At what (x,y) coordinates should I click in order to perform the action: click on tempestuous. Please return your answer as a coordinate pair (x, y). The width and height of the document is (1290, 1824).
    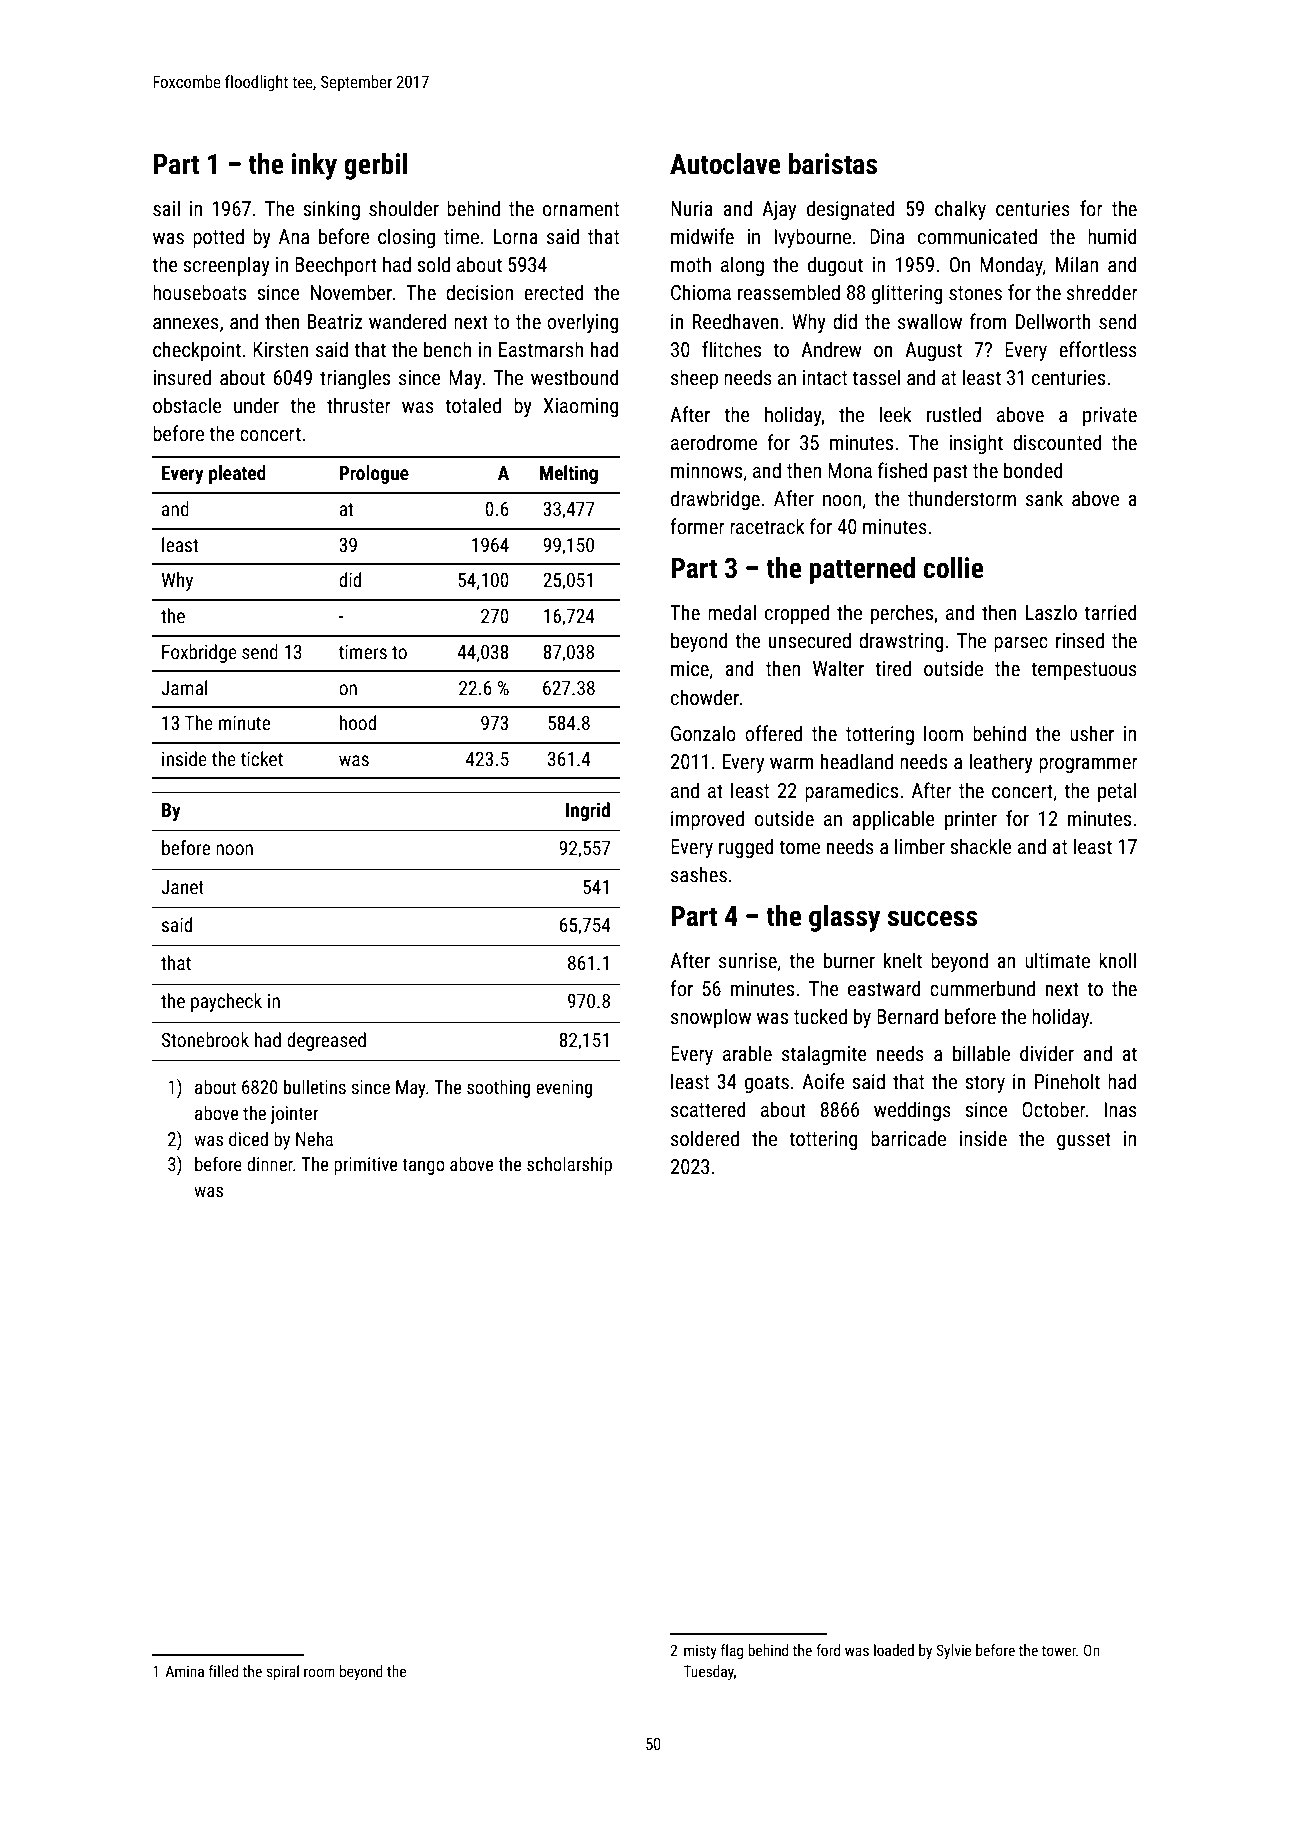
    Looking at the image, I should click on (1084, 671).
